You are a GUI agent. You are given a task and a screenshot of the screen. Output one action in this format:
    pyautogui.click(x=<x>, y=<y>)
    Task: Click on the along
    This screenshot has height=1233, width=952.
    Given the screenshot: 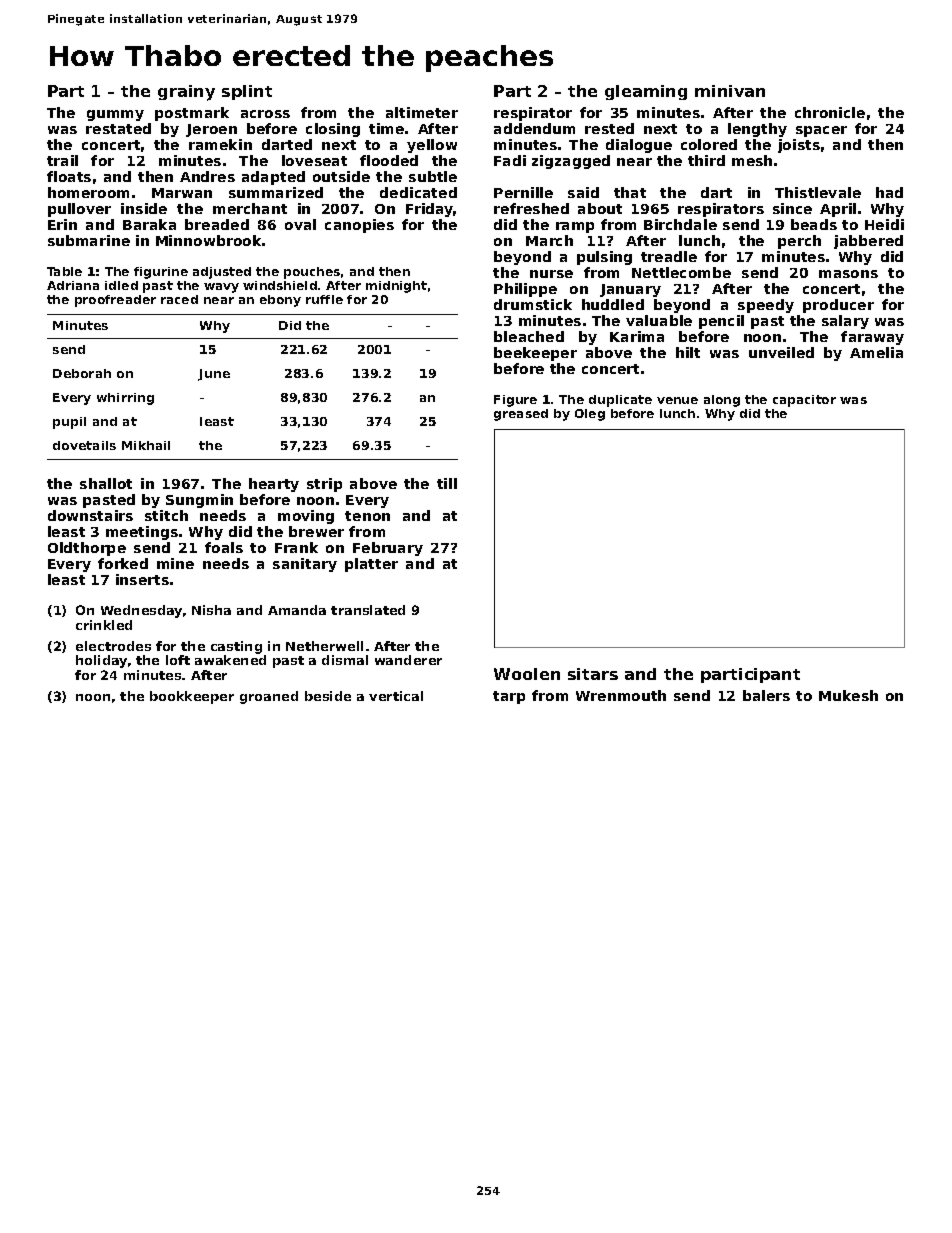 What is the action you would take?
    pyautogui.click(x=722, y=401)
